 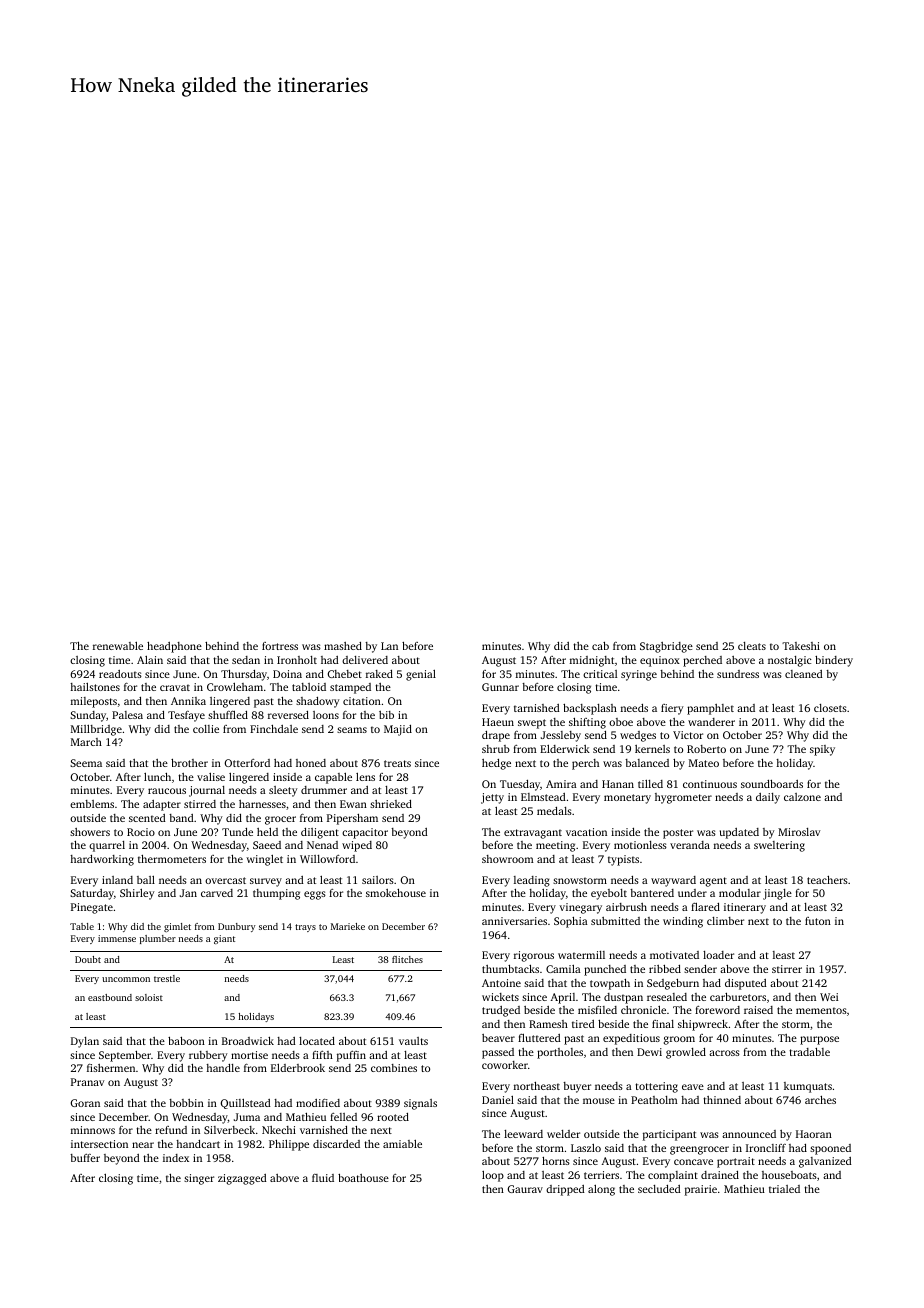 I want to click on boathouse, so click(x=363, y=1178).
